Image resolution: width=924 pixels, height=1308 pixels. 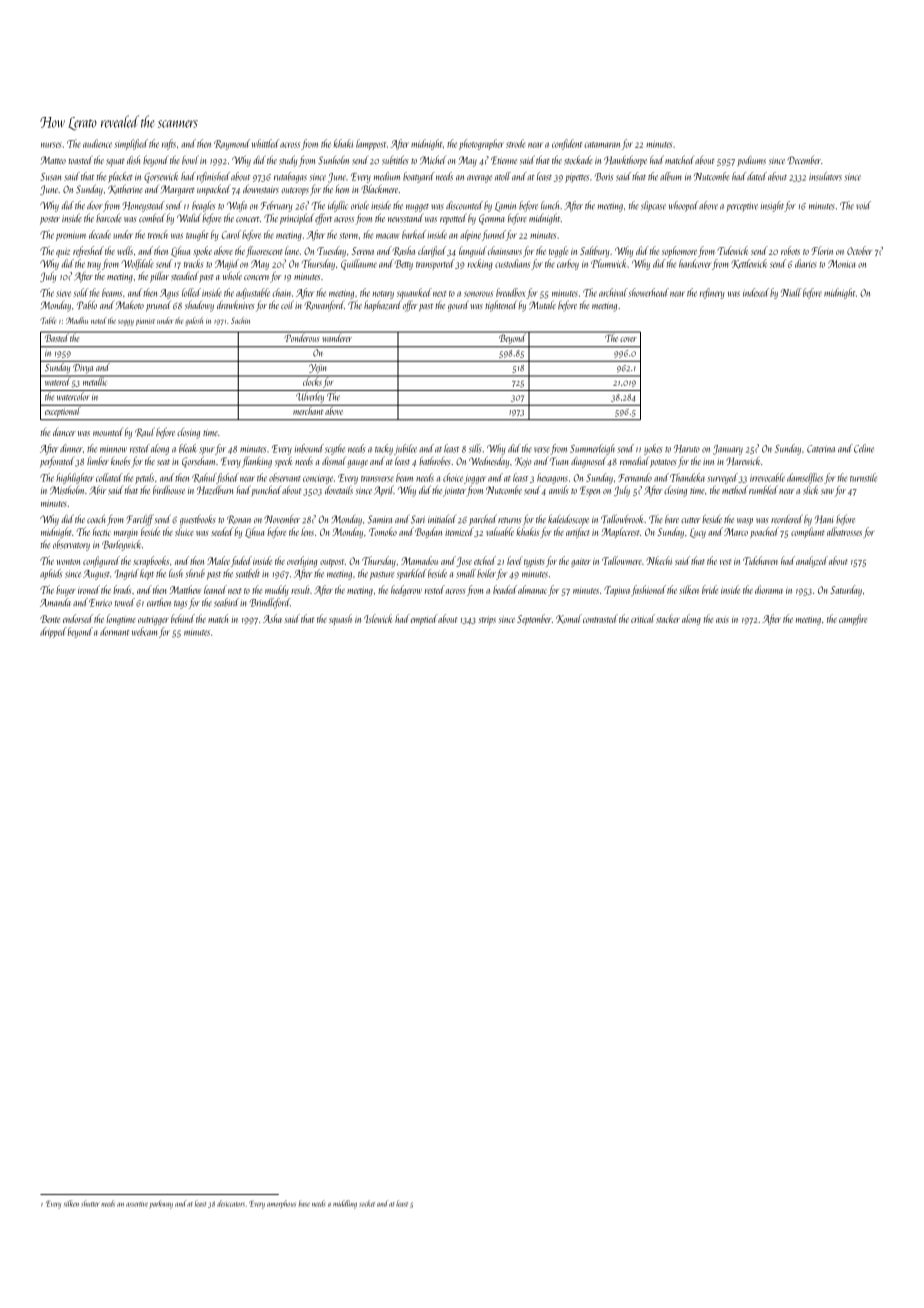 What do you see at coordinates (405, 449) in the document?
I see `jubilee` at bounding box center [405, 449].
